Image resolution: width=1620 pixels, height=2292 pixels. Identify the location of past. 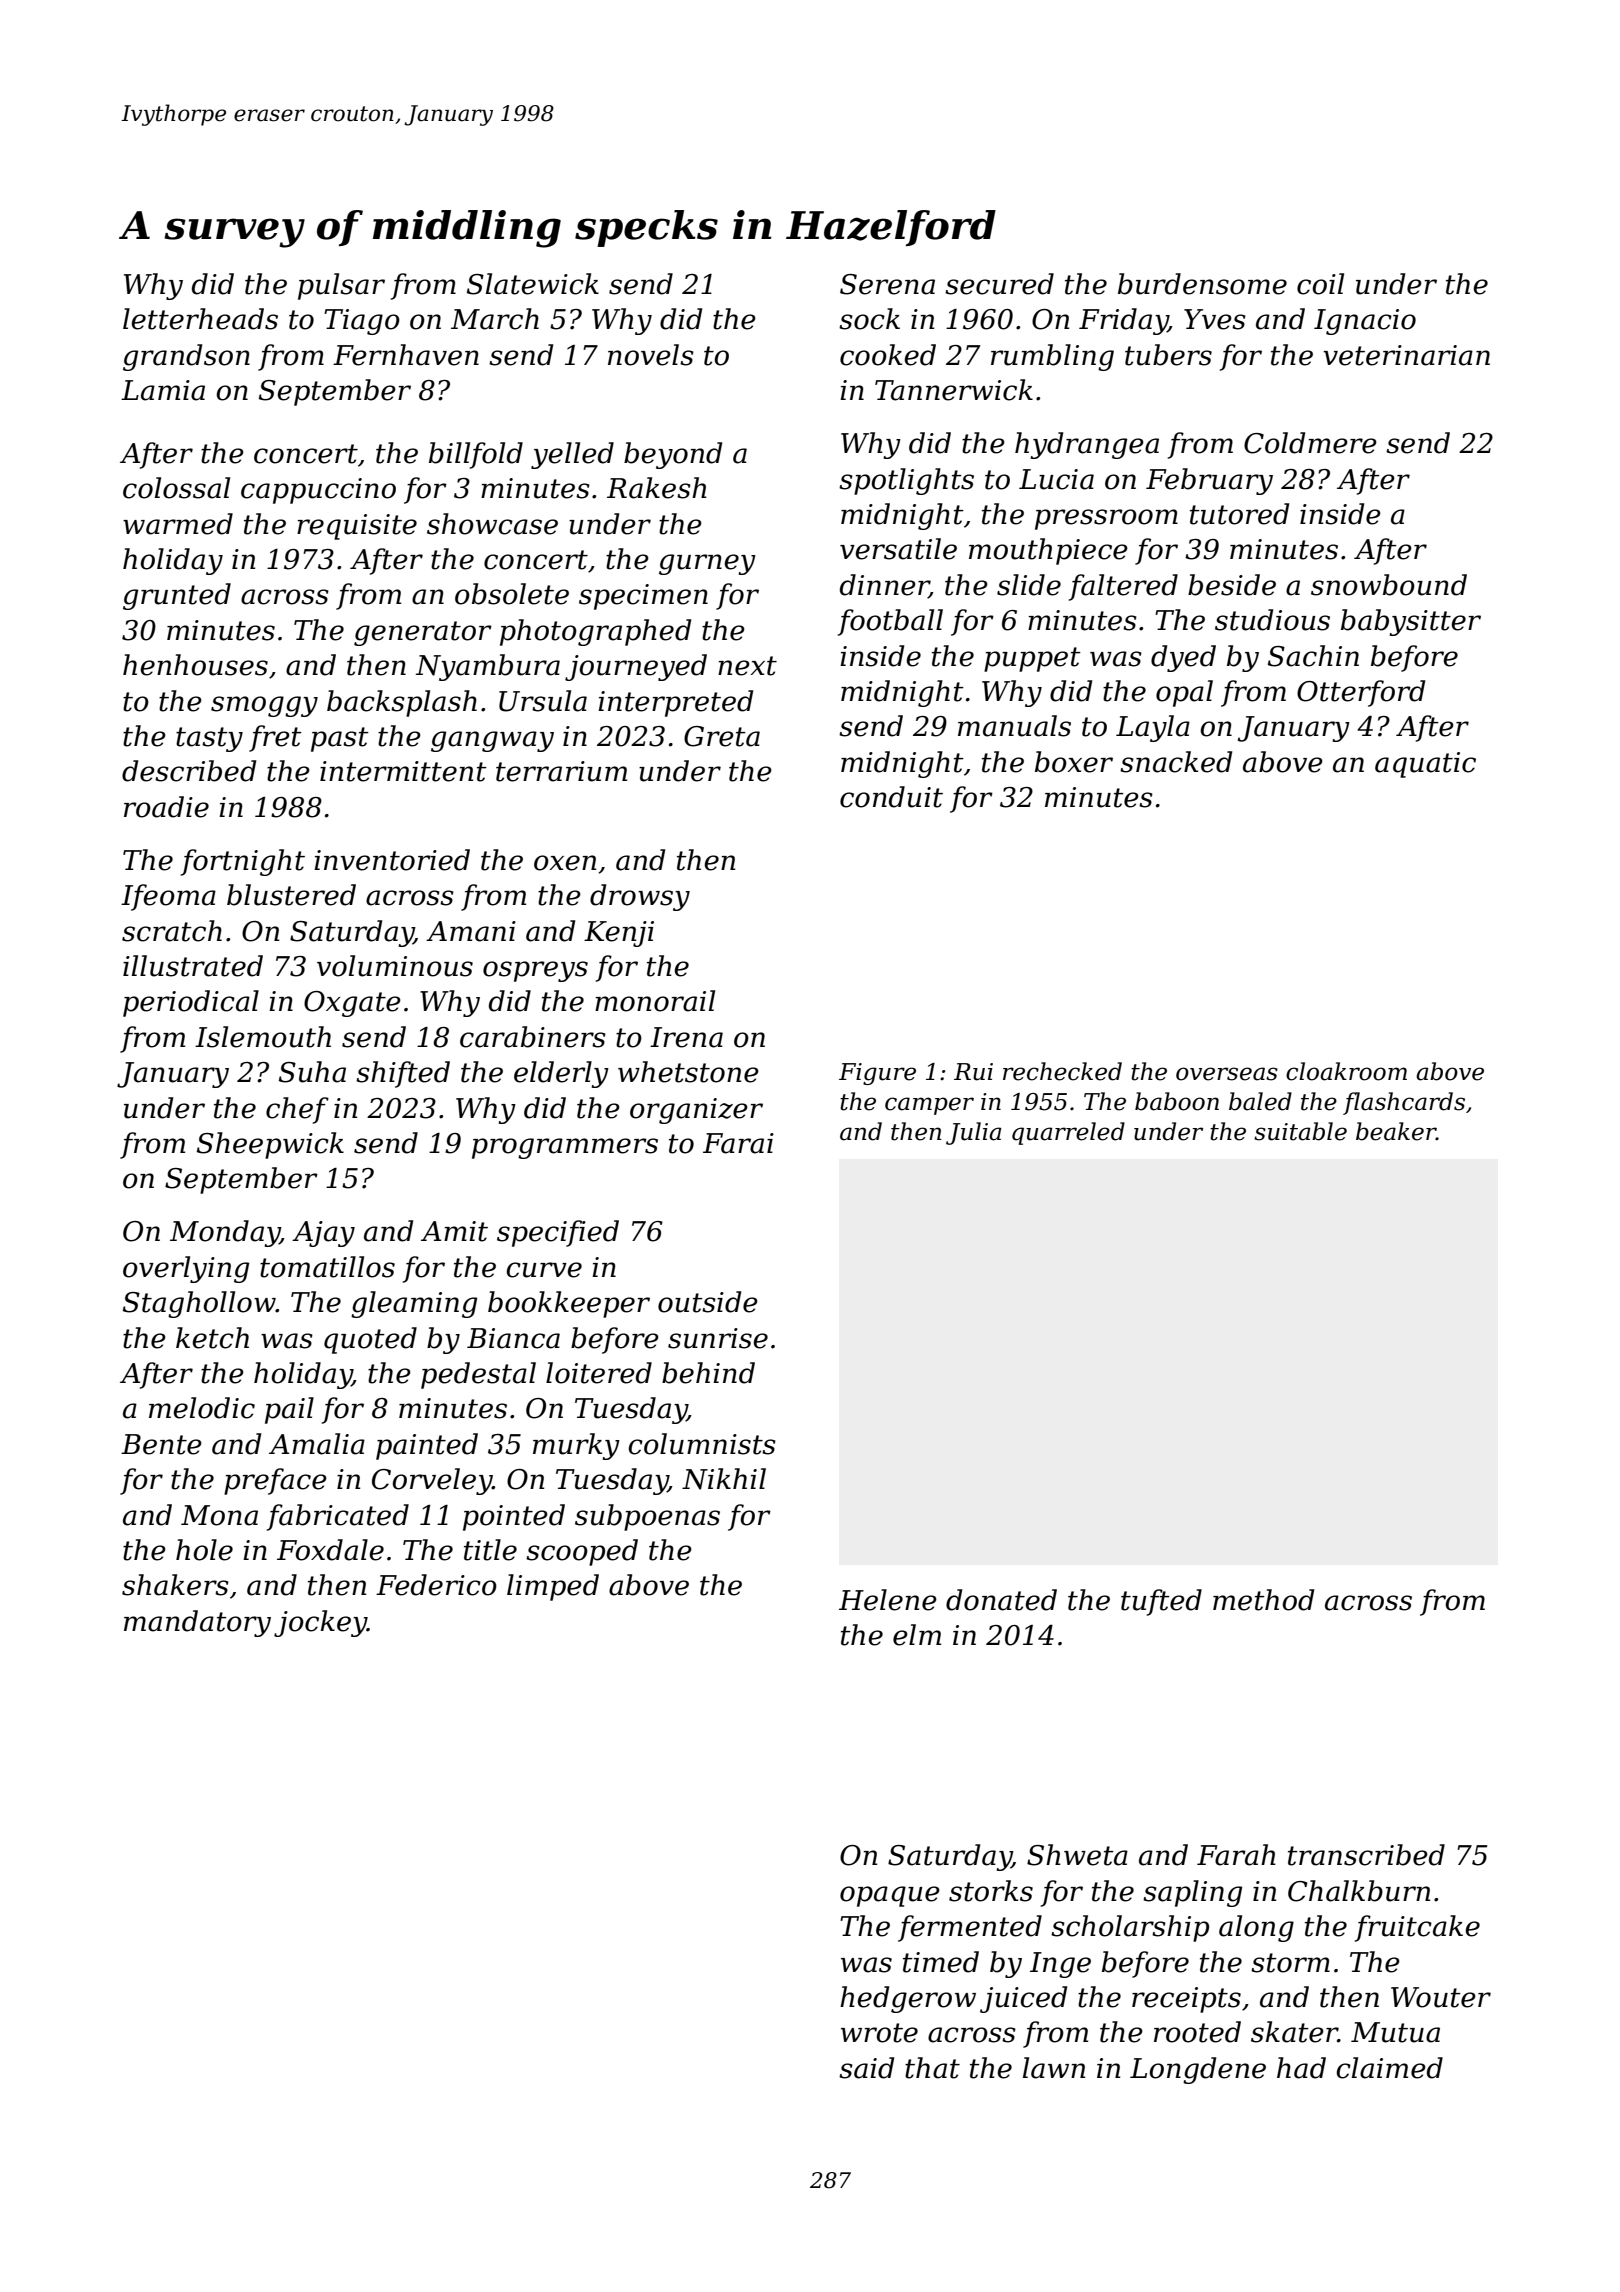
(340, 739).
